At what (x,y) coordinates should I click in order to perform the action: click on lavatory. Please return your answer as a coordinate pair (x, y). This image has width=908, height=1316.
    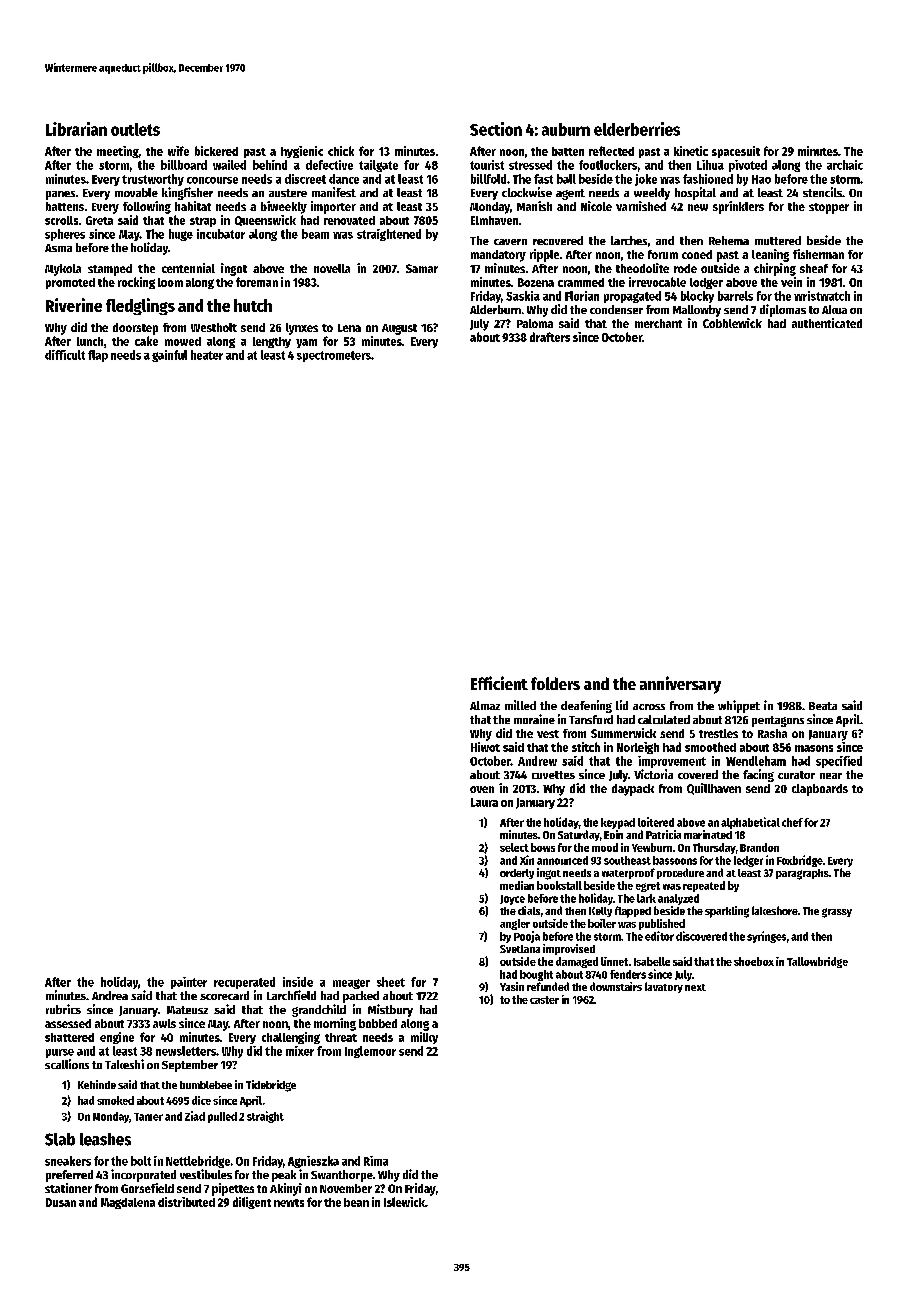
    Looking at the image, I should click on (664, 987).
